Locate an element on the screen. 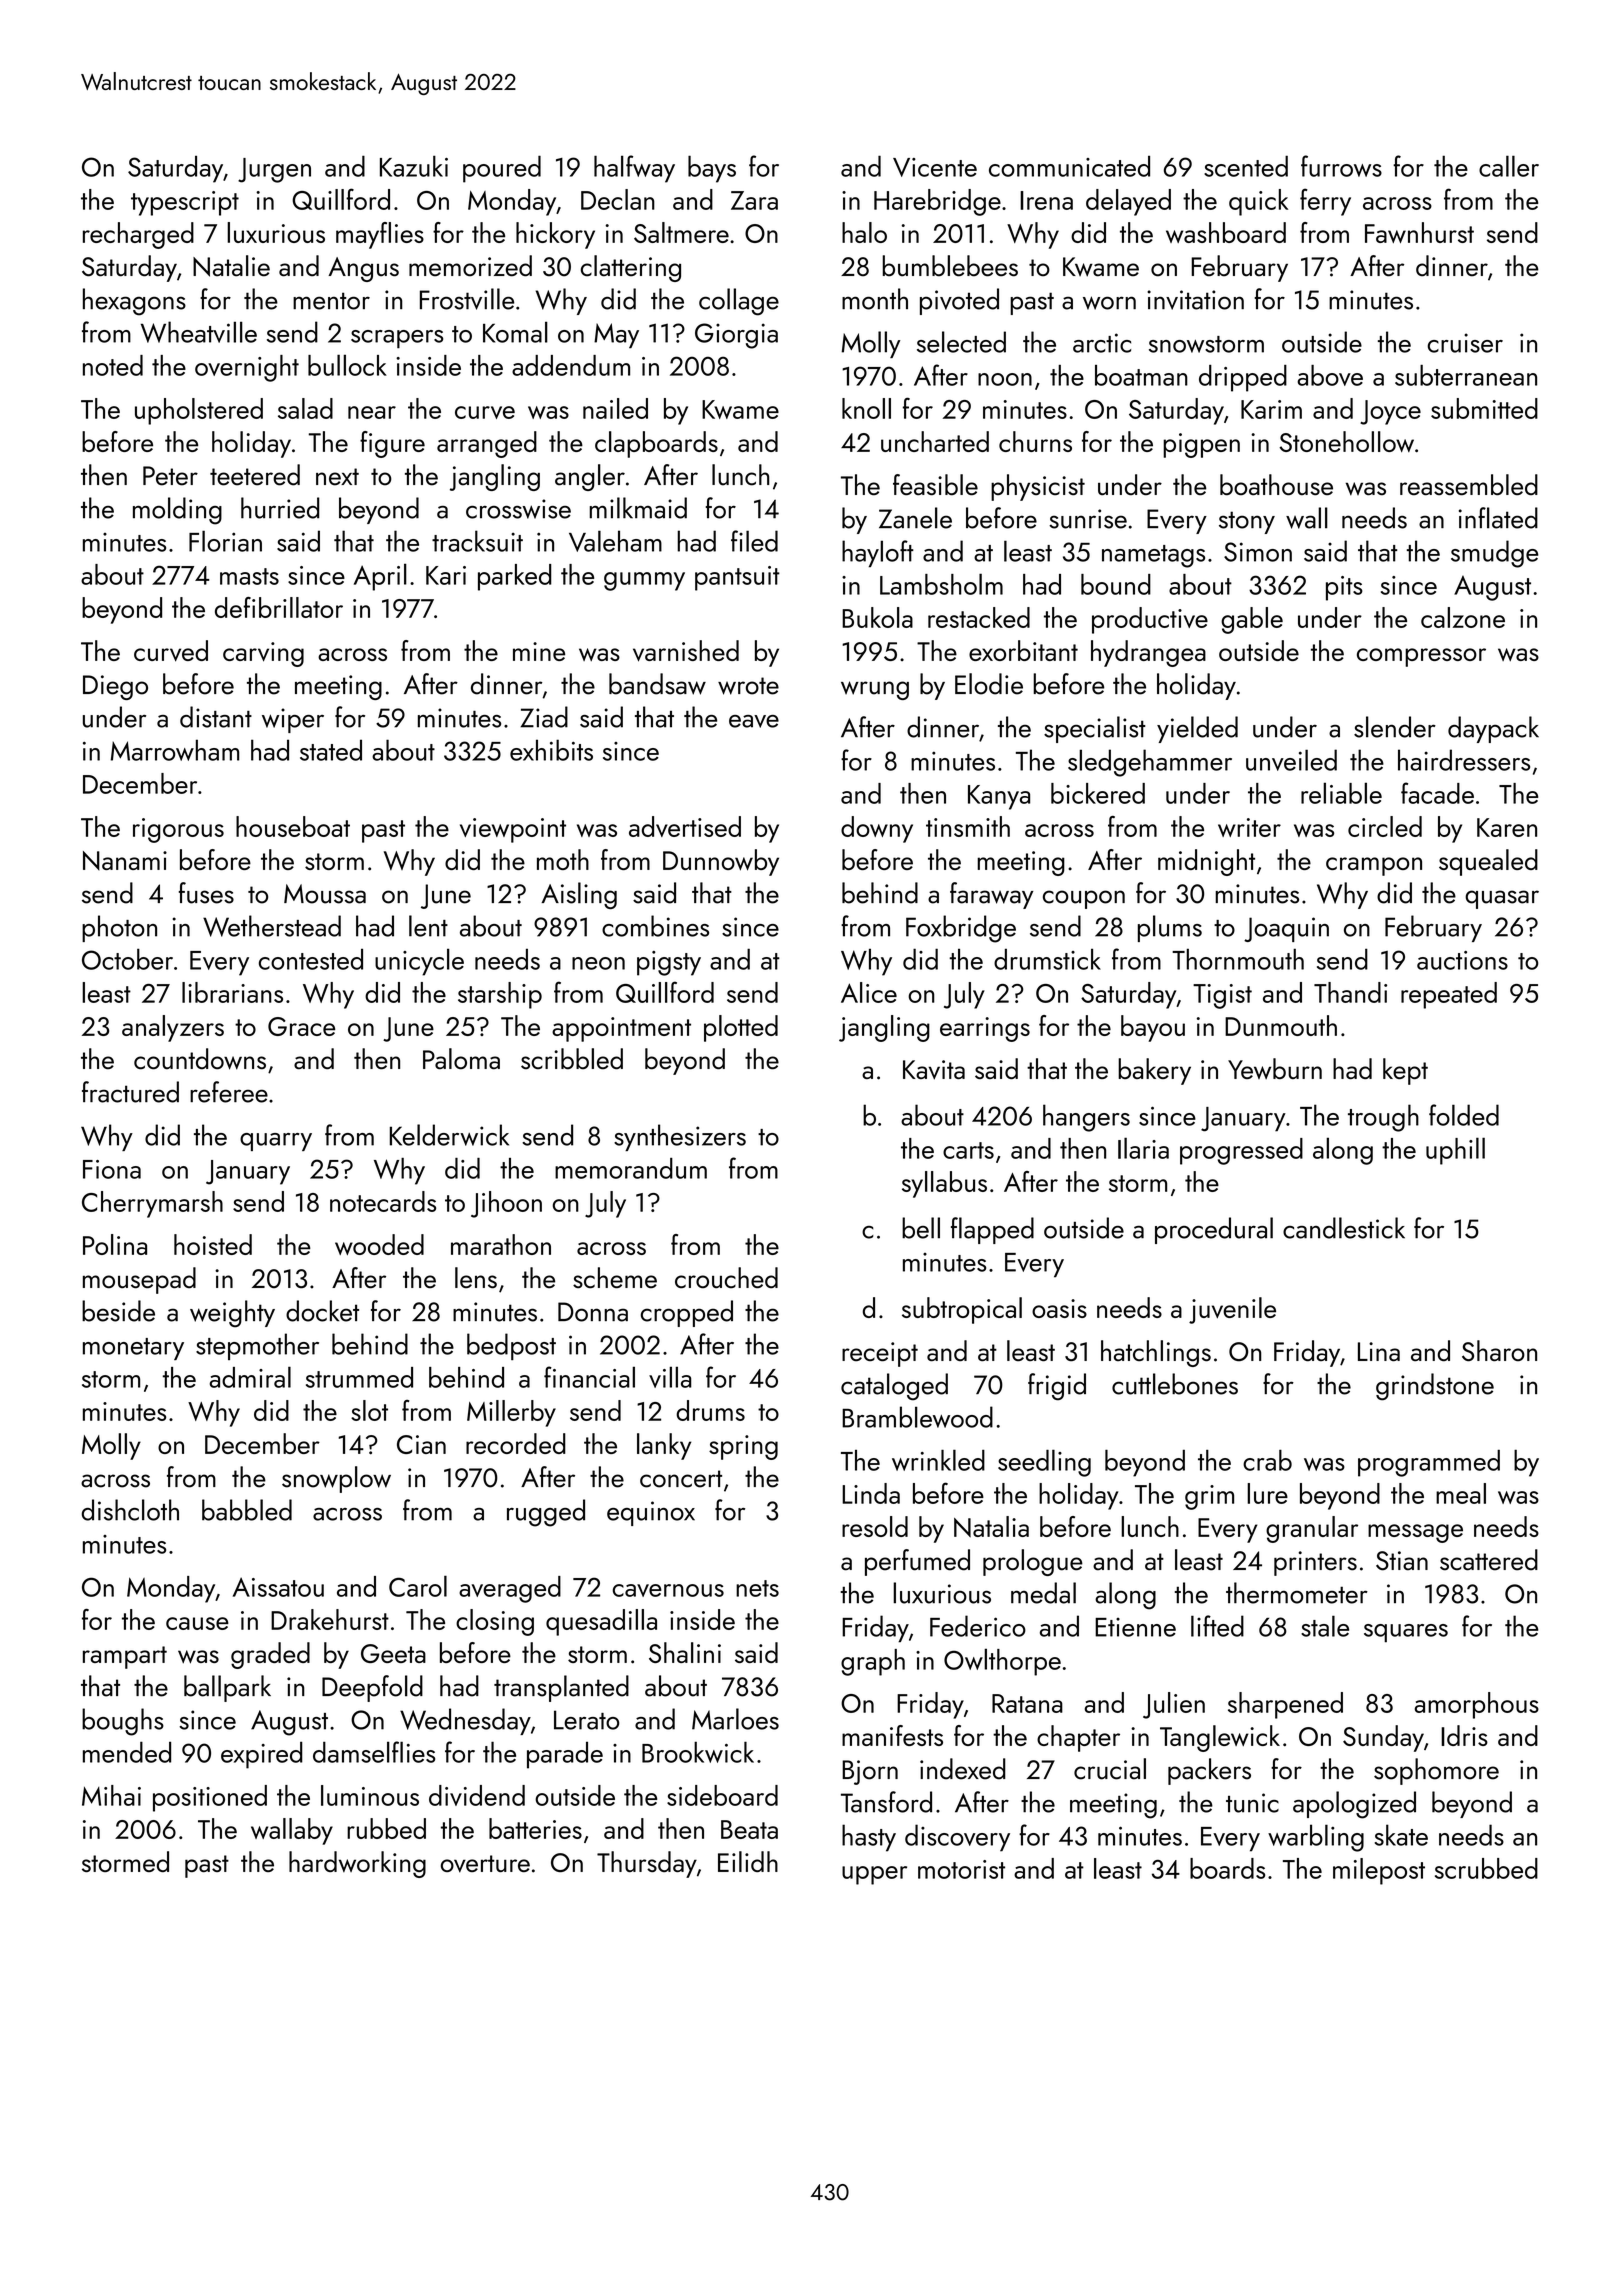  hoisted is located at coordinates (213, 1244).
